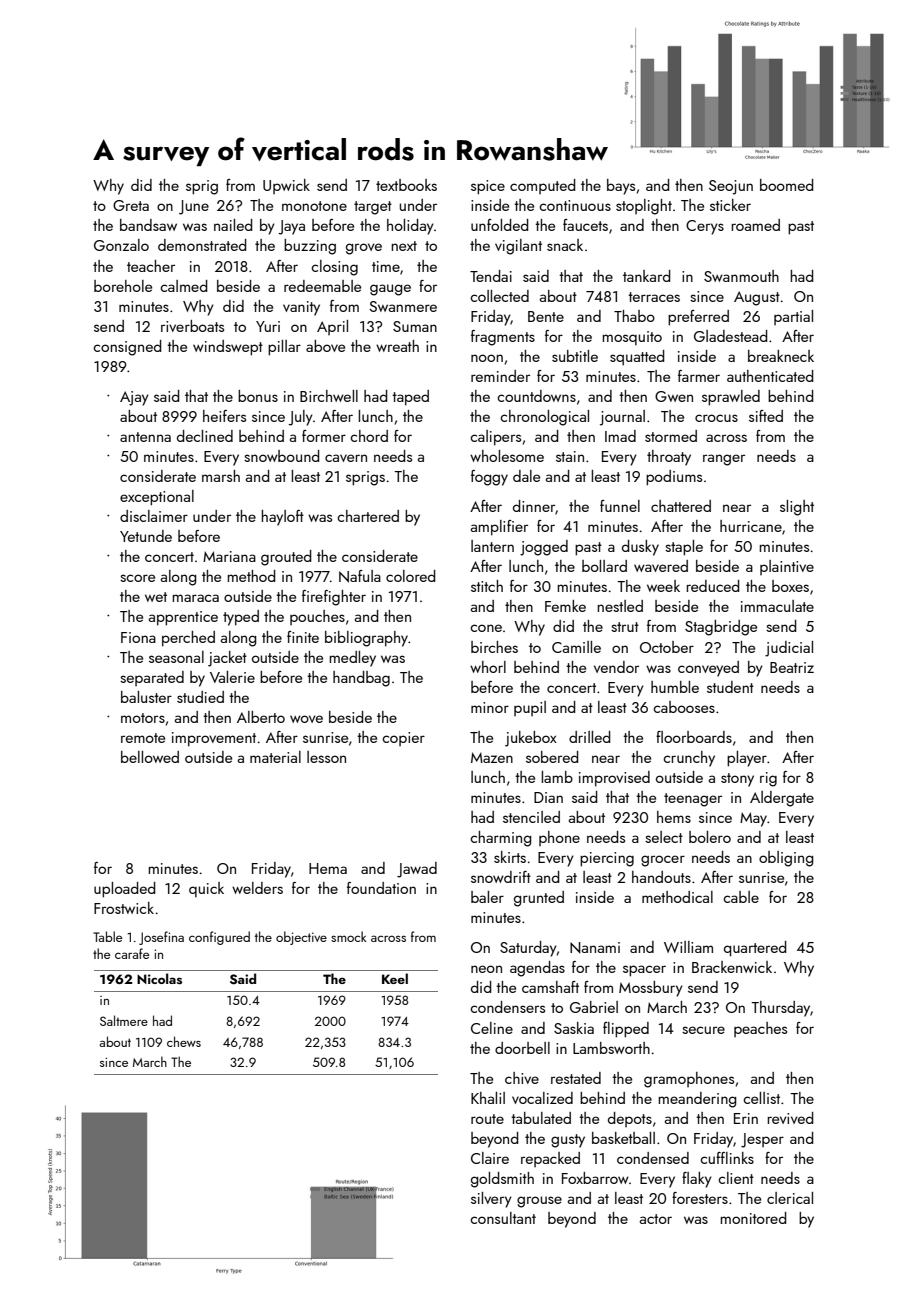 The height and width of the document is (1316, 908). What do you see at coordinates (614, 779) in the document?
I see `improvised` at bounding box center [614, 779].
